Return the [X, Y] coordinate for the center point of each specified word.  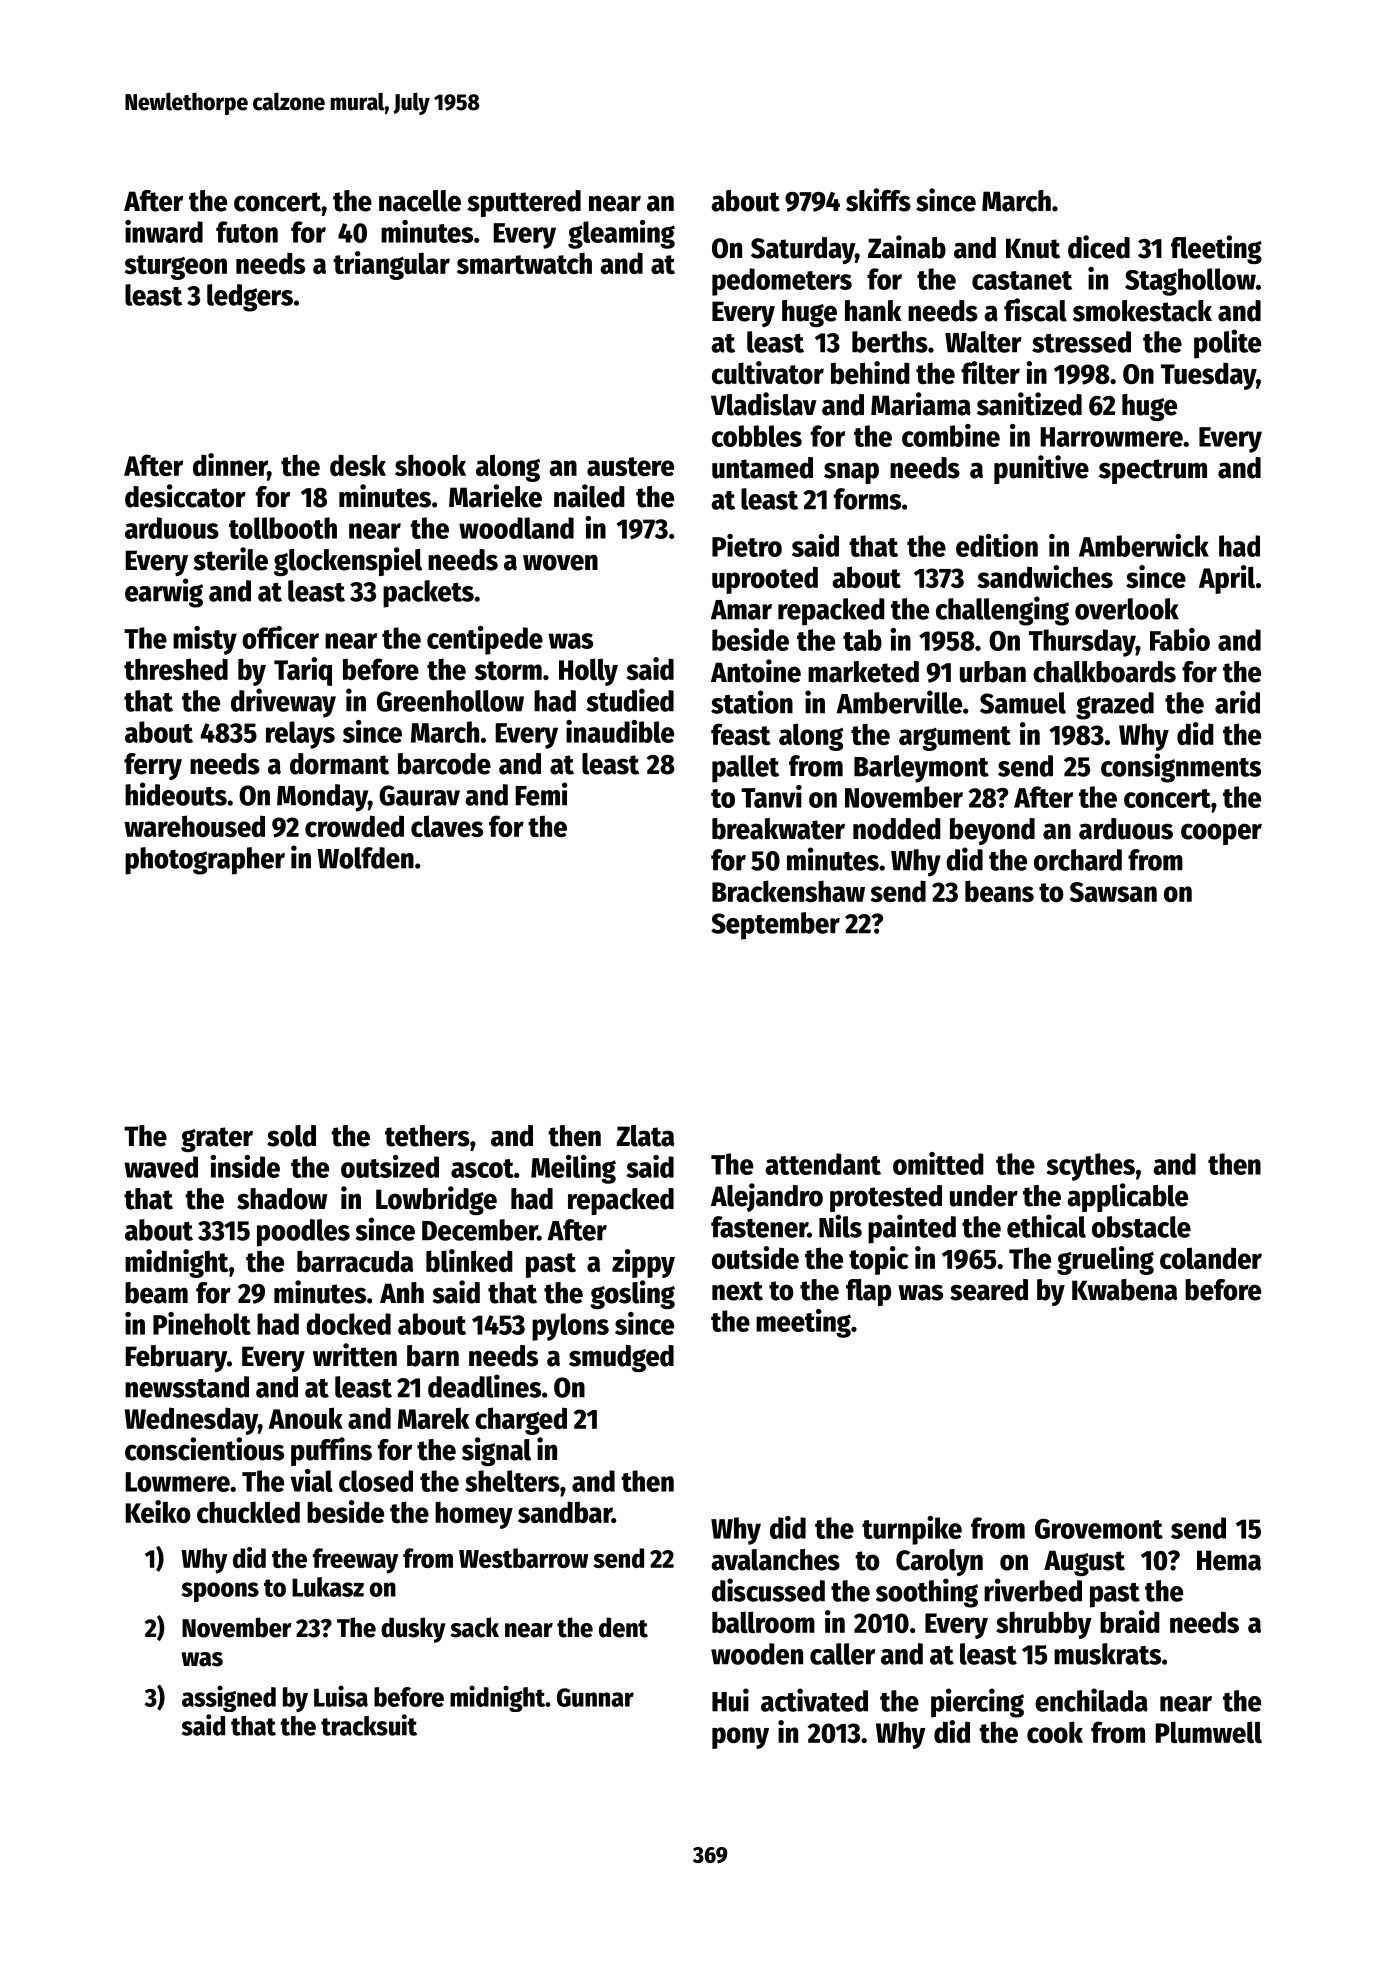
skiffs [878, 200]
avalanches [775, 1560]
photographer [205, 861]
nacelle [420, 201]
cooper [1221, 834]
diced [1099, 247]
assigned [229, 1698]
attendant [823, 1164]
